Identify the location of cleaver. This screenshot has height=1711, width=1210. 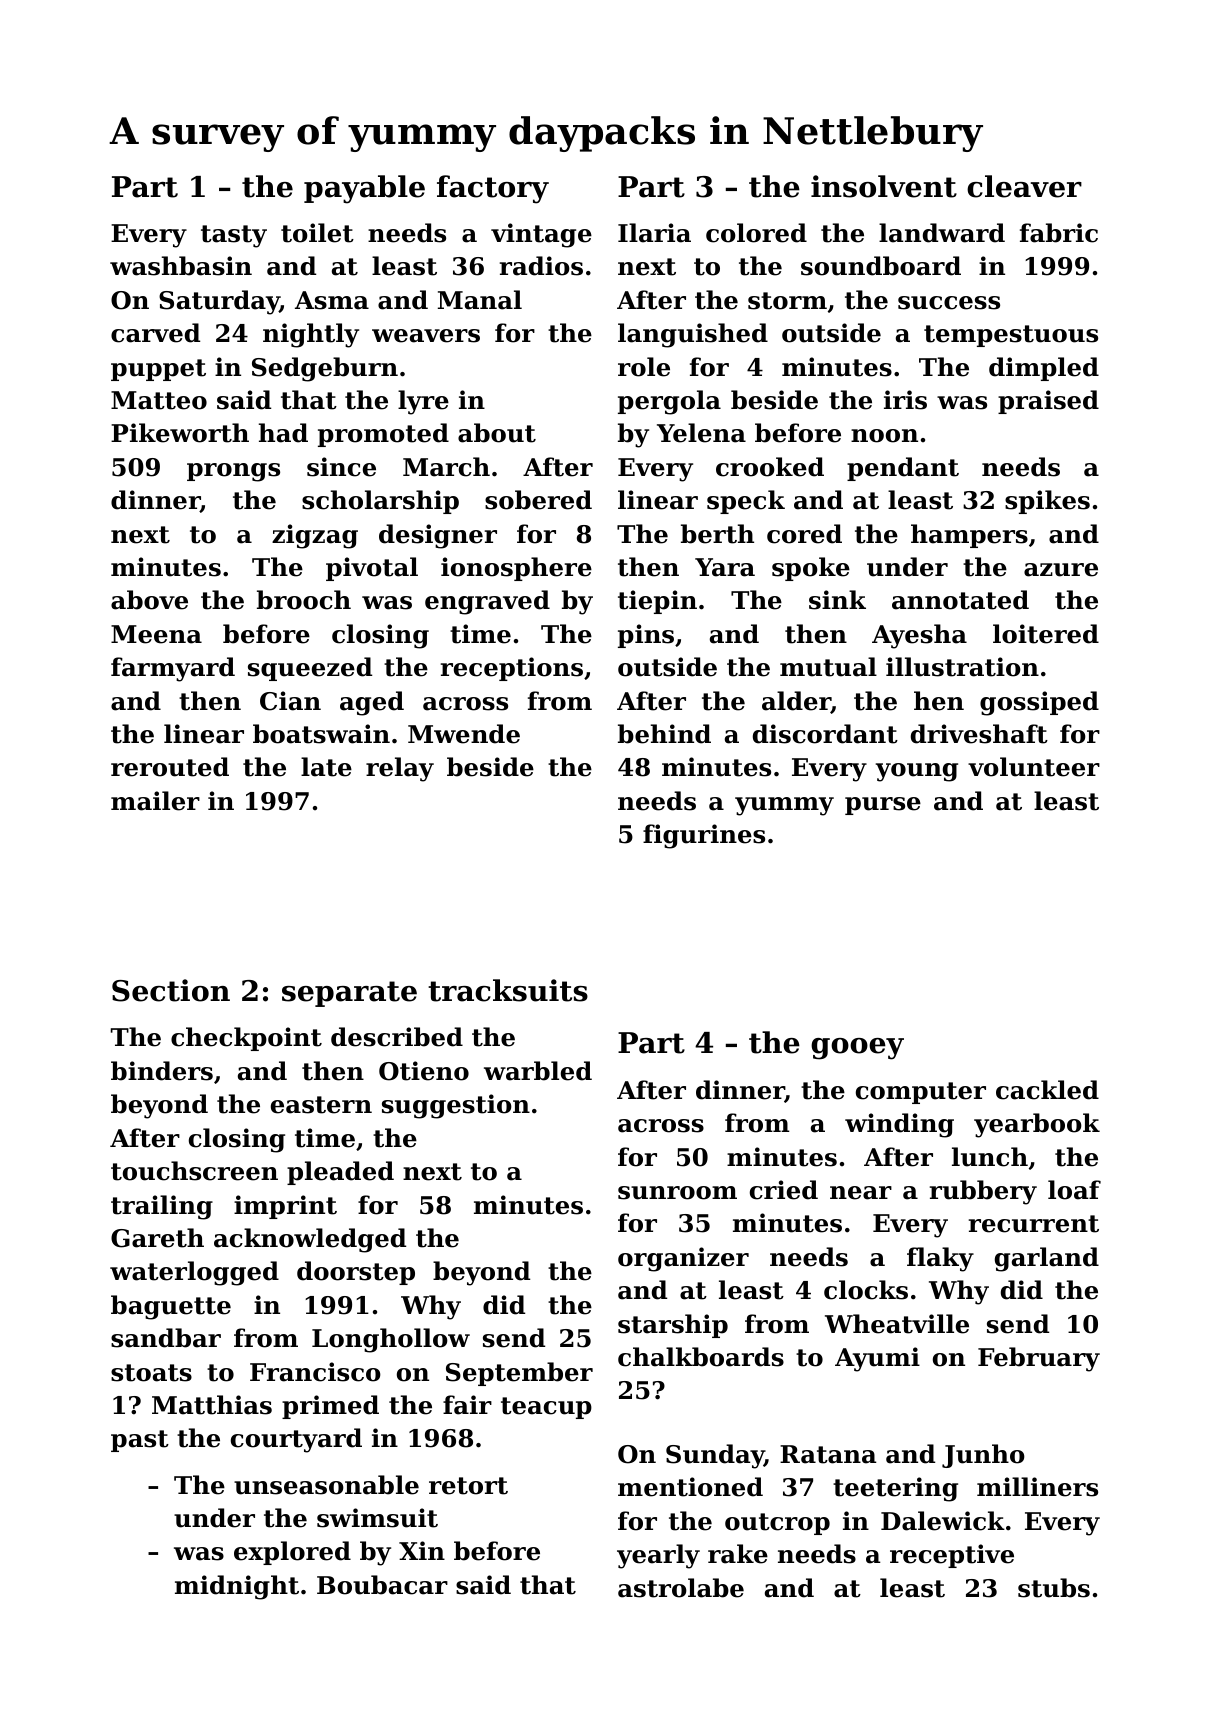
(1024, 186).
